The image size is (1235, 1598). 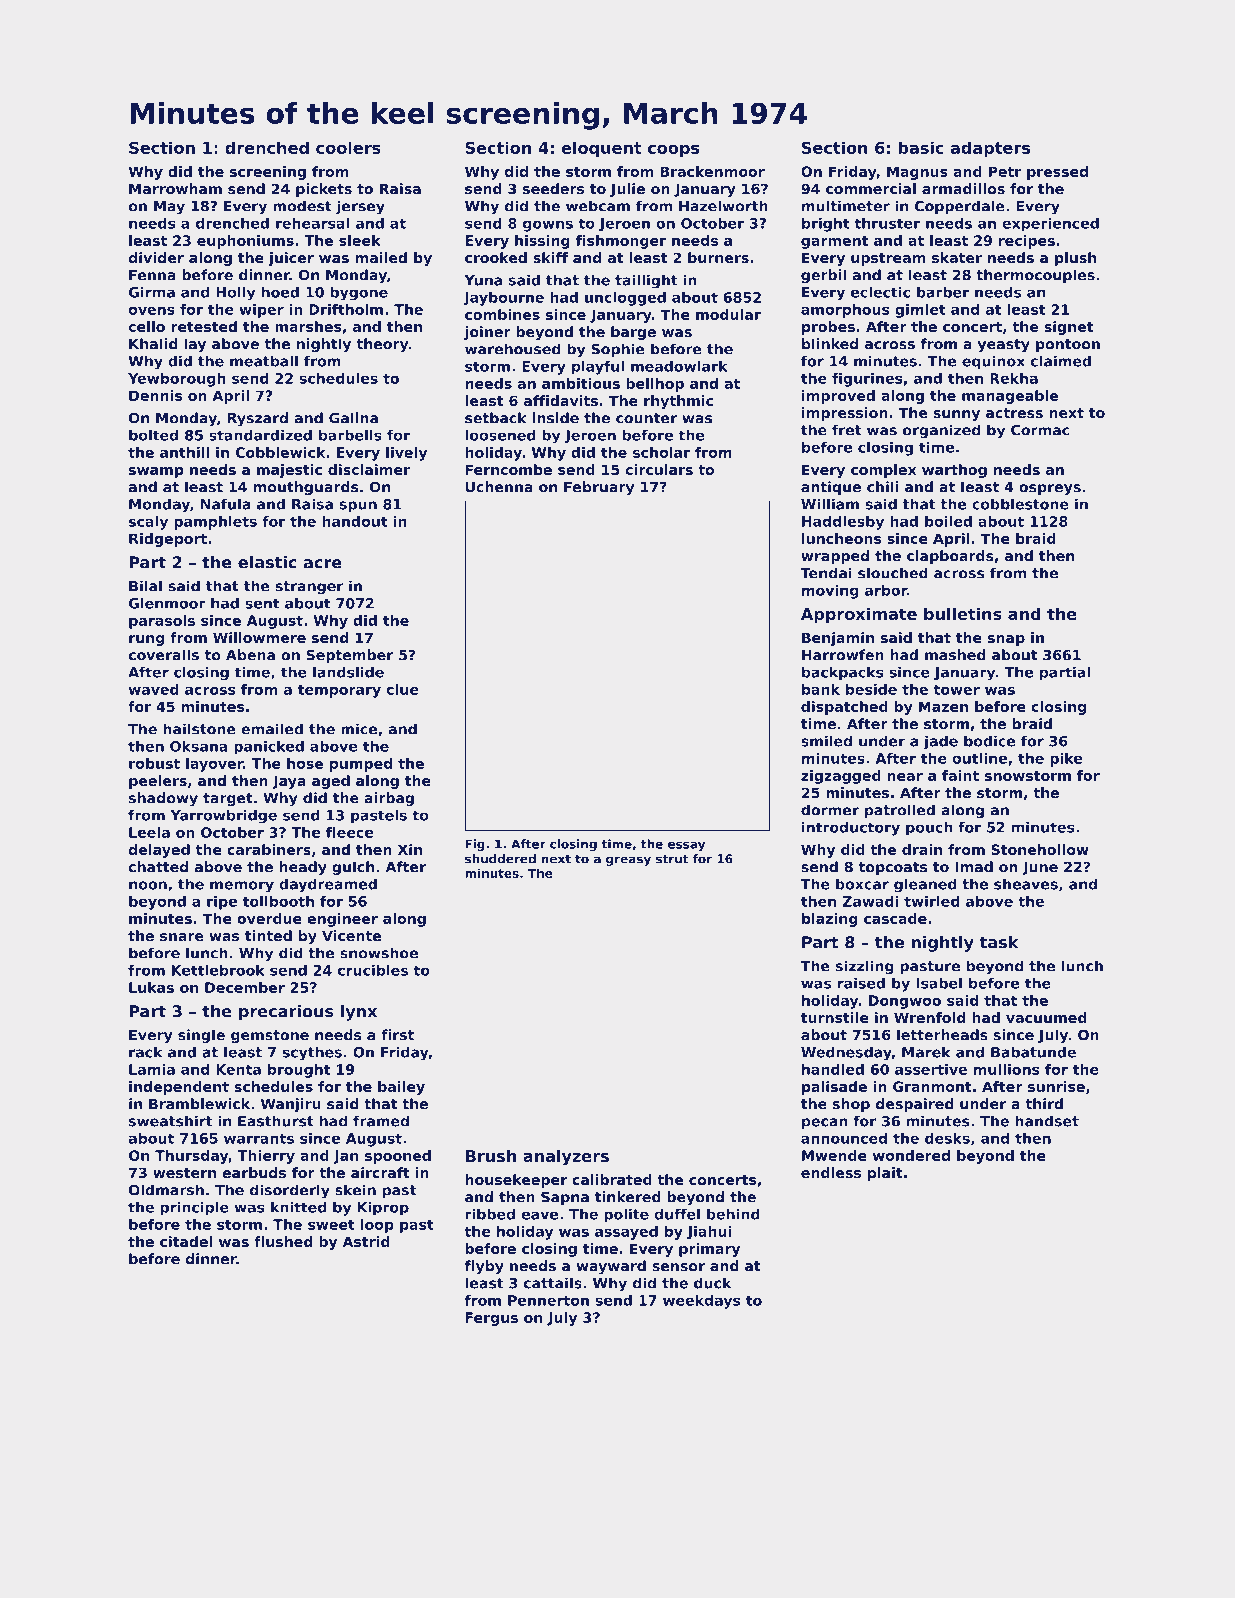 What do you see at coordinates (154, 689) in the document?
I see `waved` at bounding box center [154, 689].
